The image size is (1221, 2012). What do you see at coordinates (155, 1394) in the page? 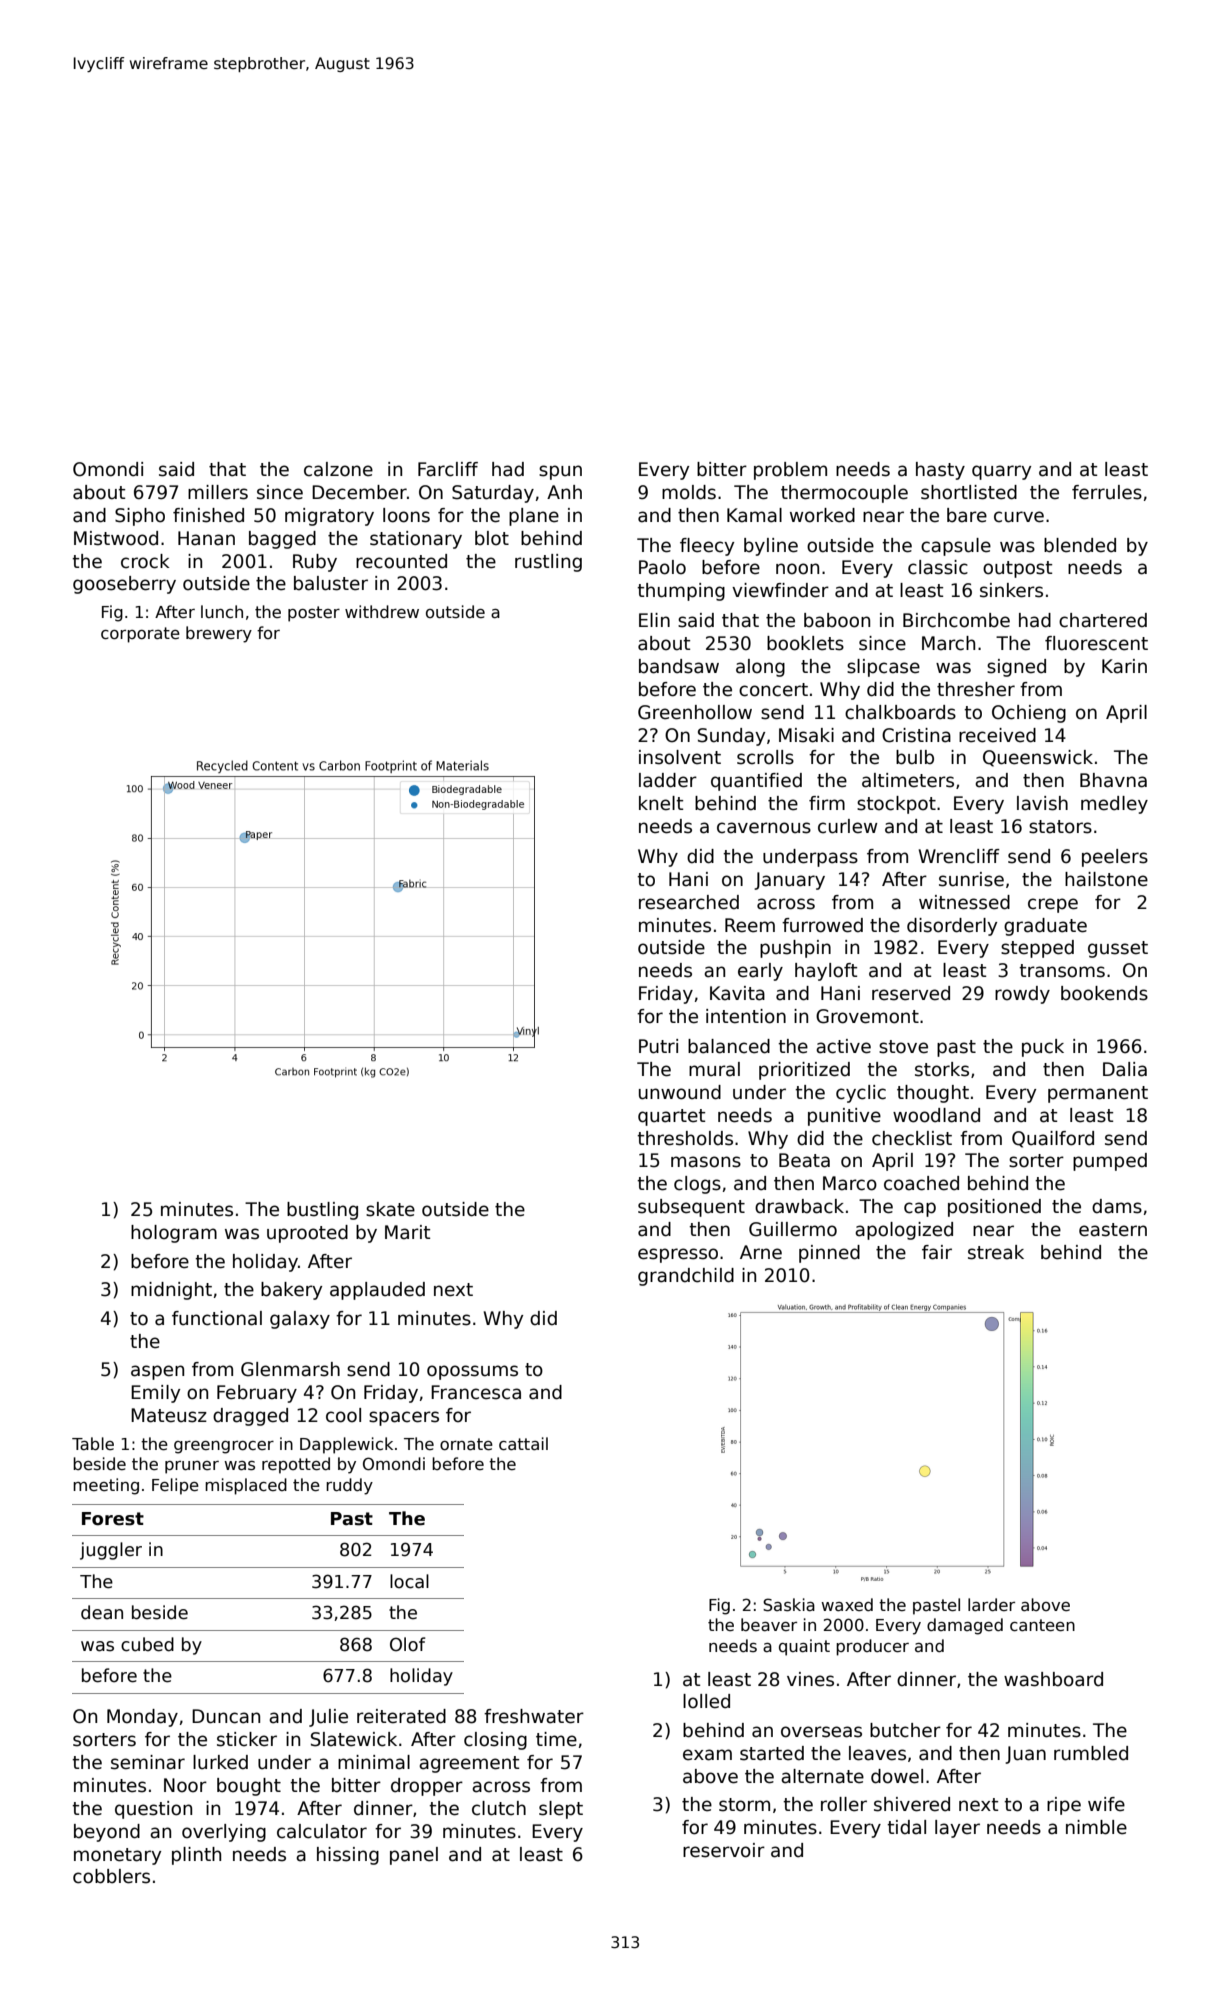
I see `Emily` at bounding box center [155, 1394].
